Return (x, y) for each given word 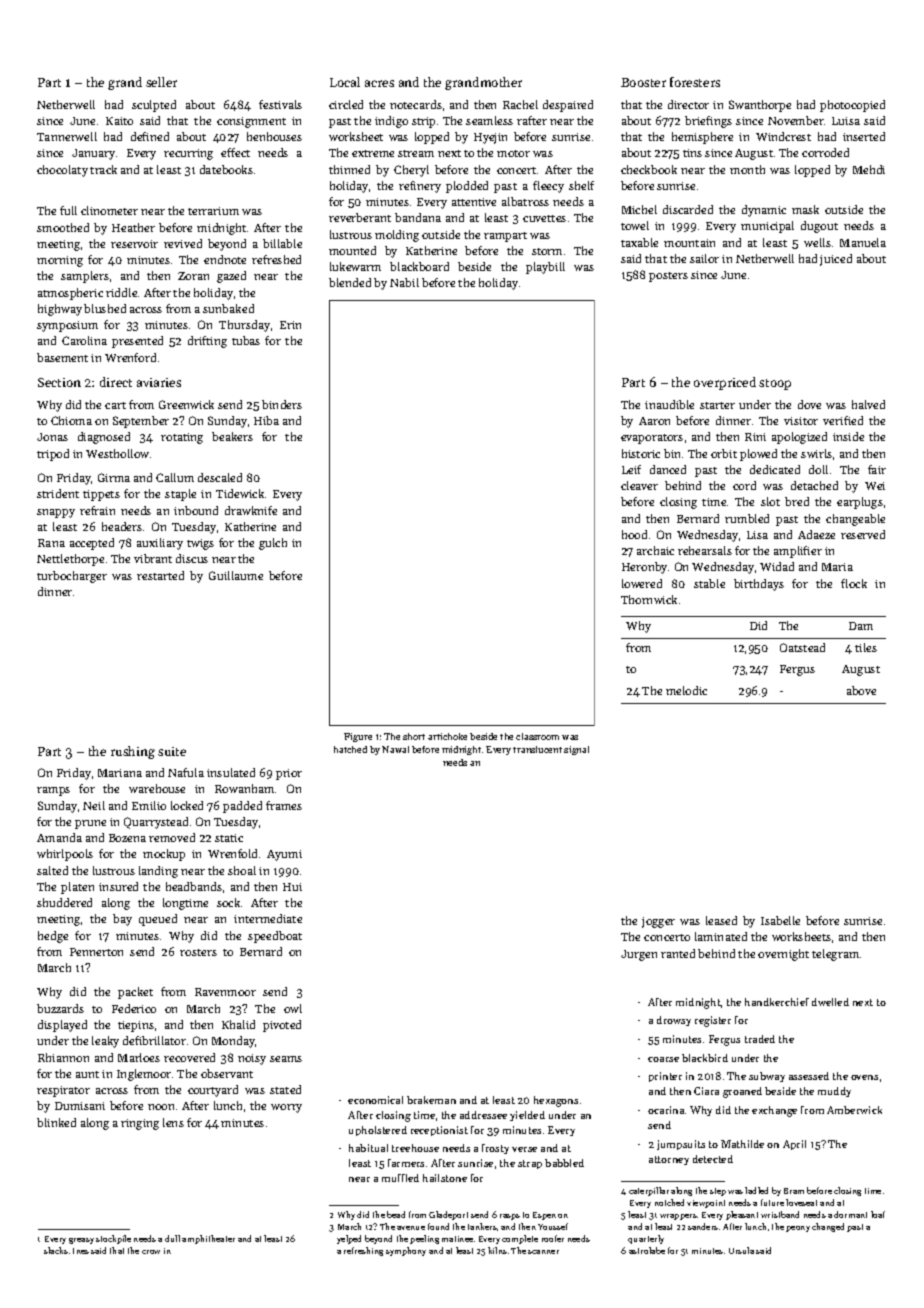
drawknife (251, 510)
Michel (639, 209)
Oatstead (802, 647)
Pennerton (96, 952)
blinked (56, 1122)
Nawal (395, 749)
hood (634, 534)
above (861, 690)
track (103, 169)
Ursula (741, 1250)
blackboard (419, 266)
